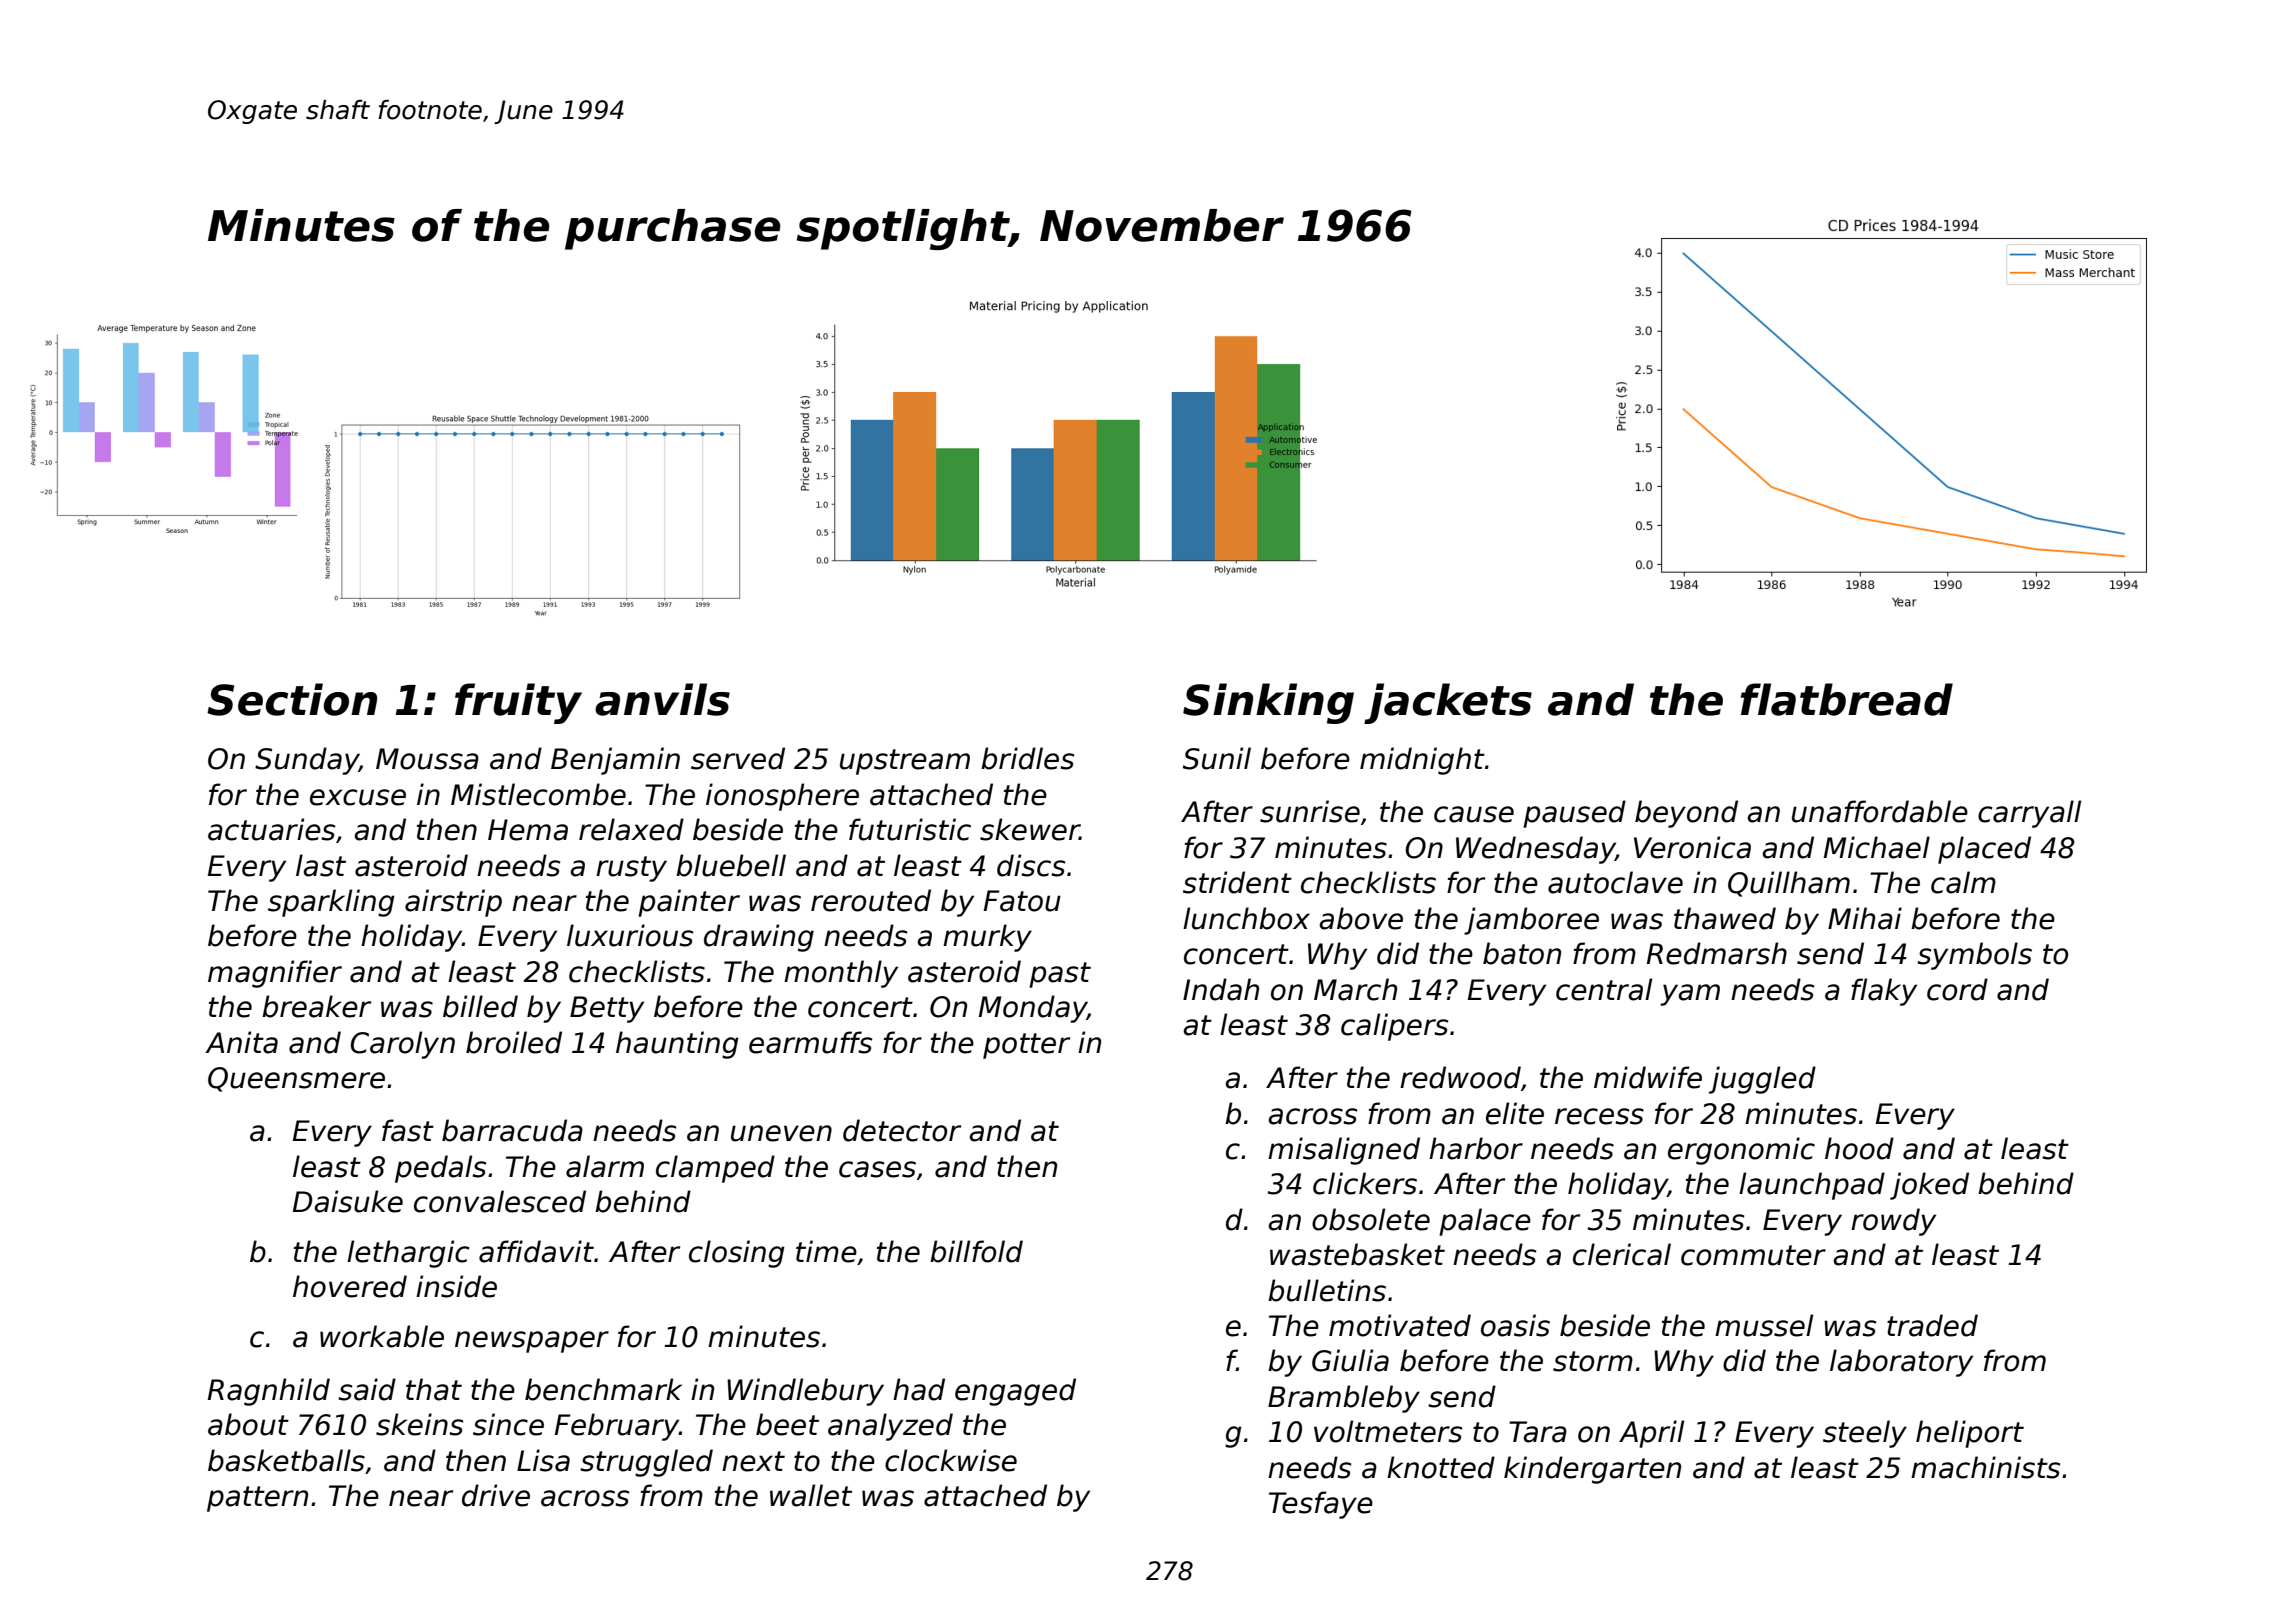 This screenshot has height=1620, width=2292. I want to click on Betty, so click(607, 1009).
